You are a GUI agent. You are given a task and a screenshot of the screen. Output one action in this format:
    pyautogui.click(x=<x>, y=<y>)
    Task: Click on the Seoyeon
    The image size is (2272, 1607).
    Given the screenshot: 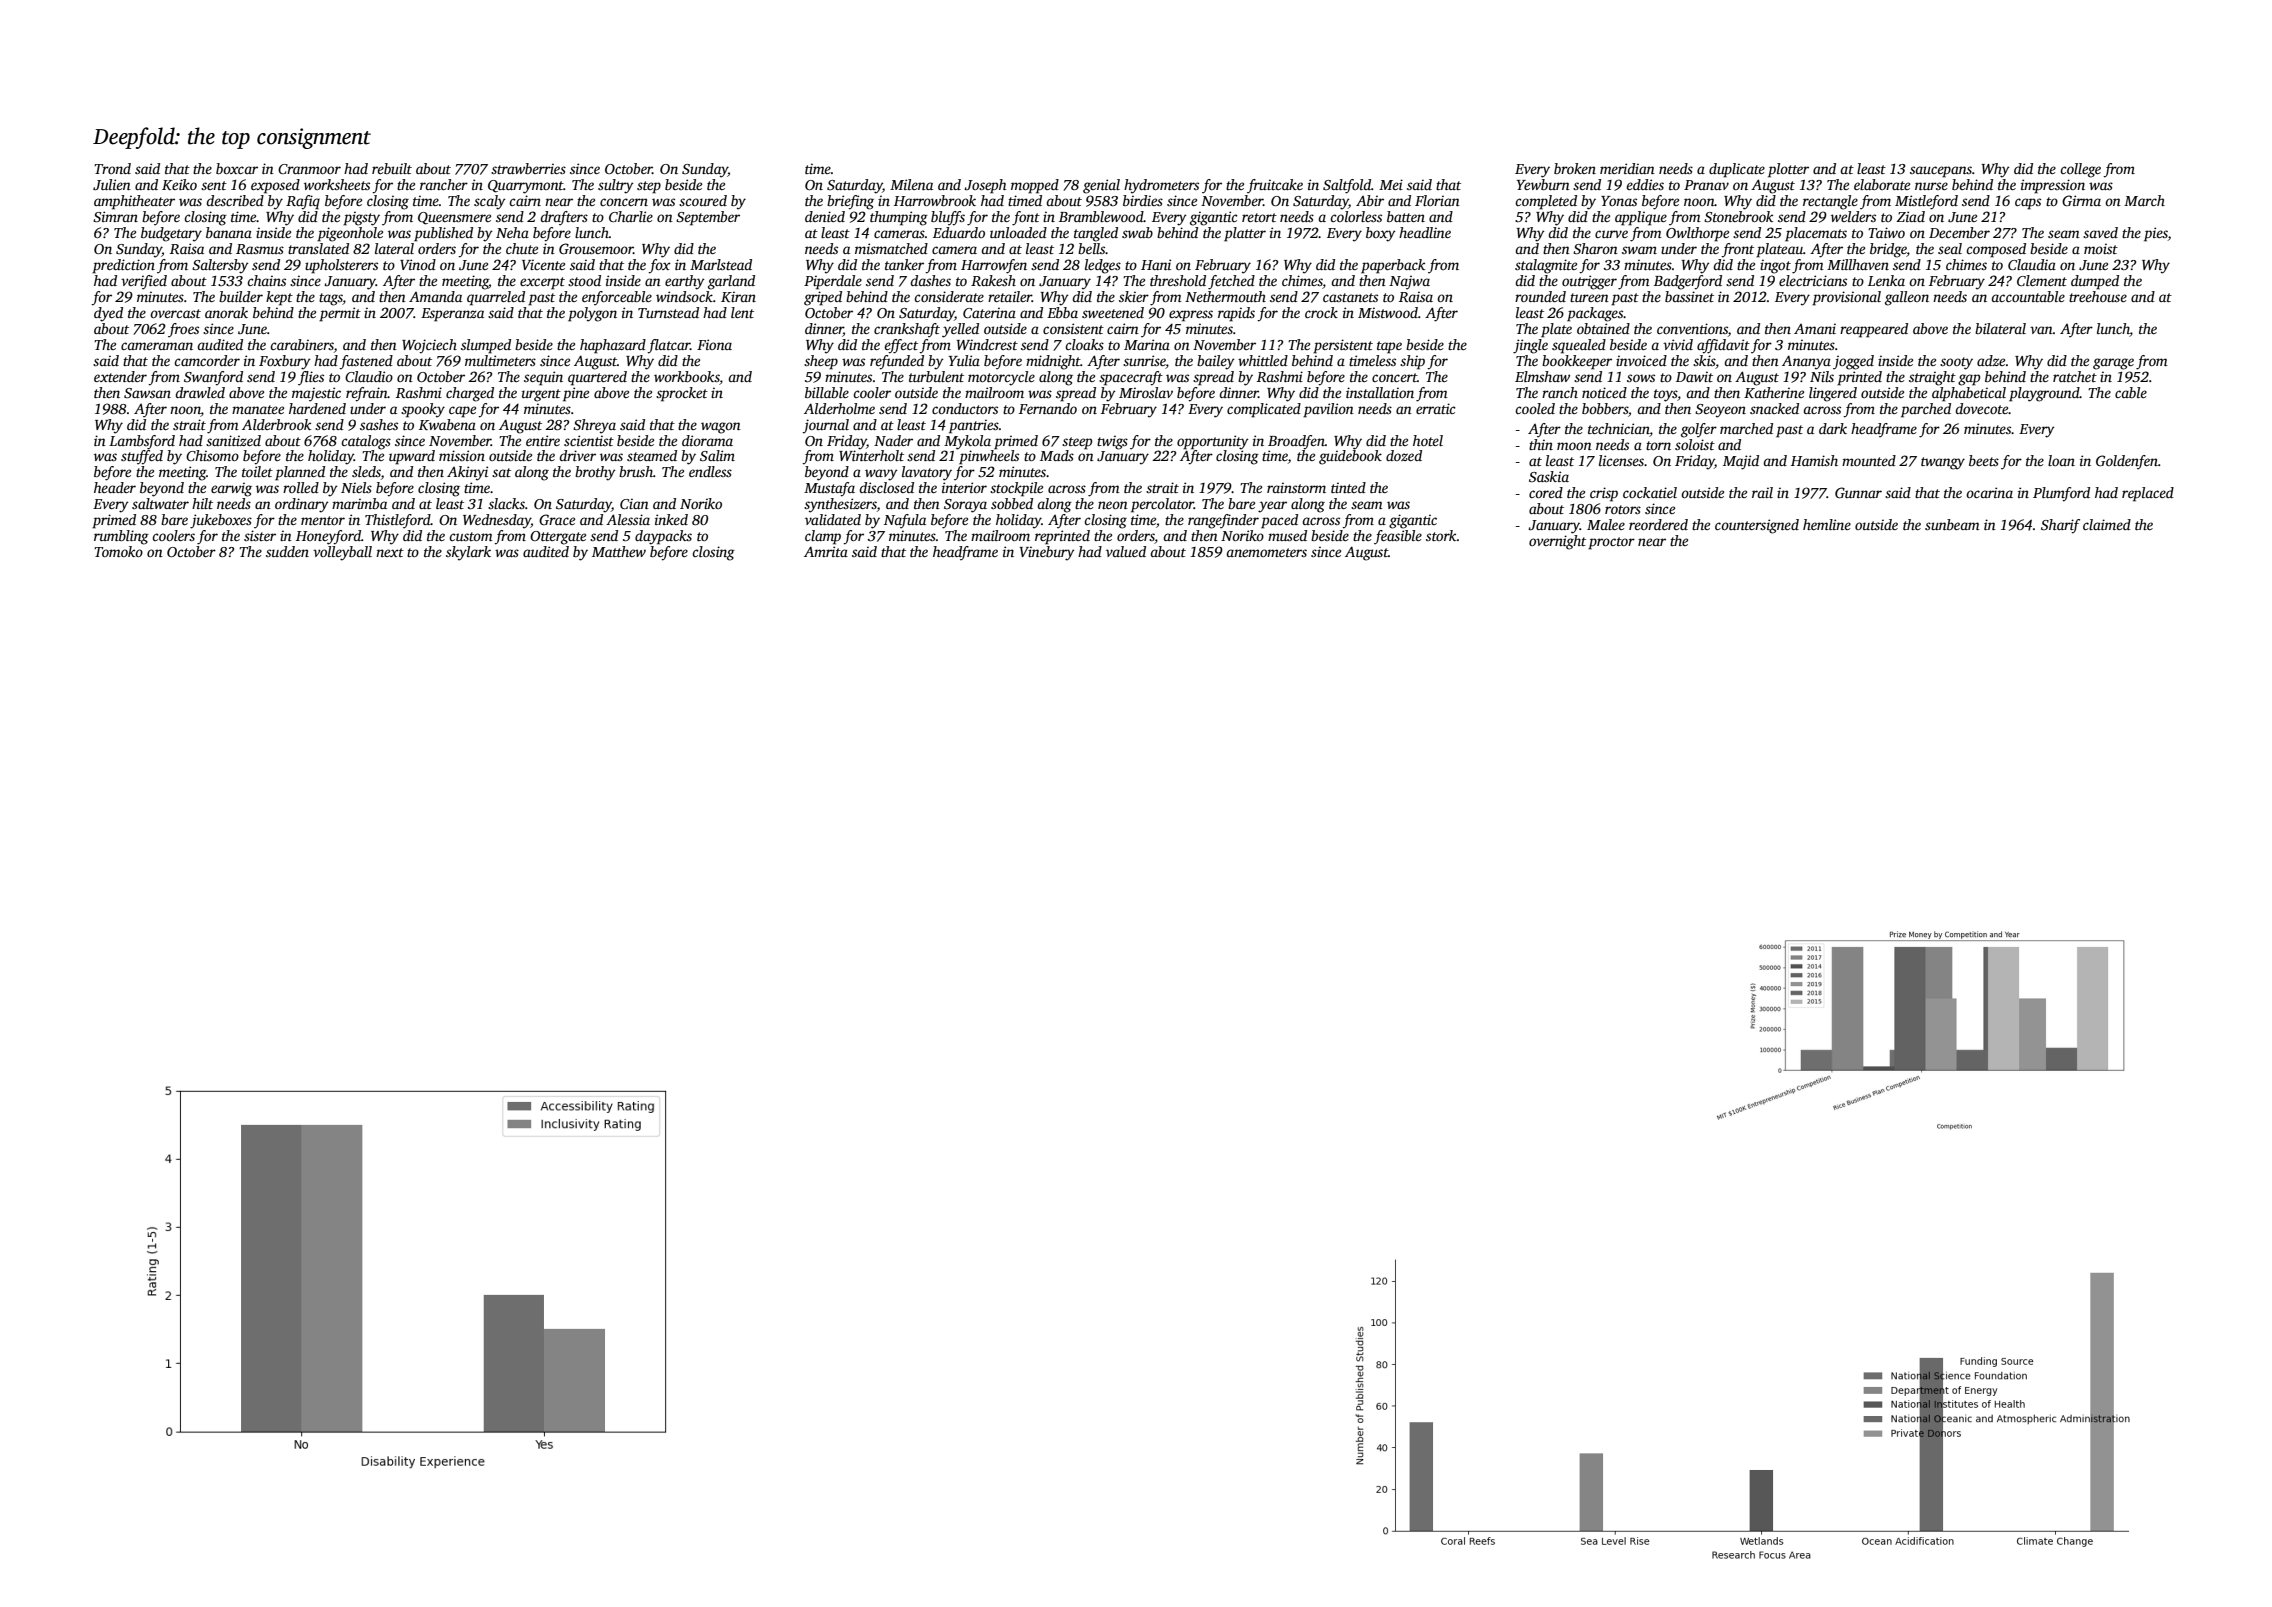 What is the action you would take?
    pyautogui.click(x=1720, y=411)
